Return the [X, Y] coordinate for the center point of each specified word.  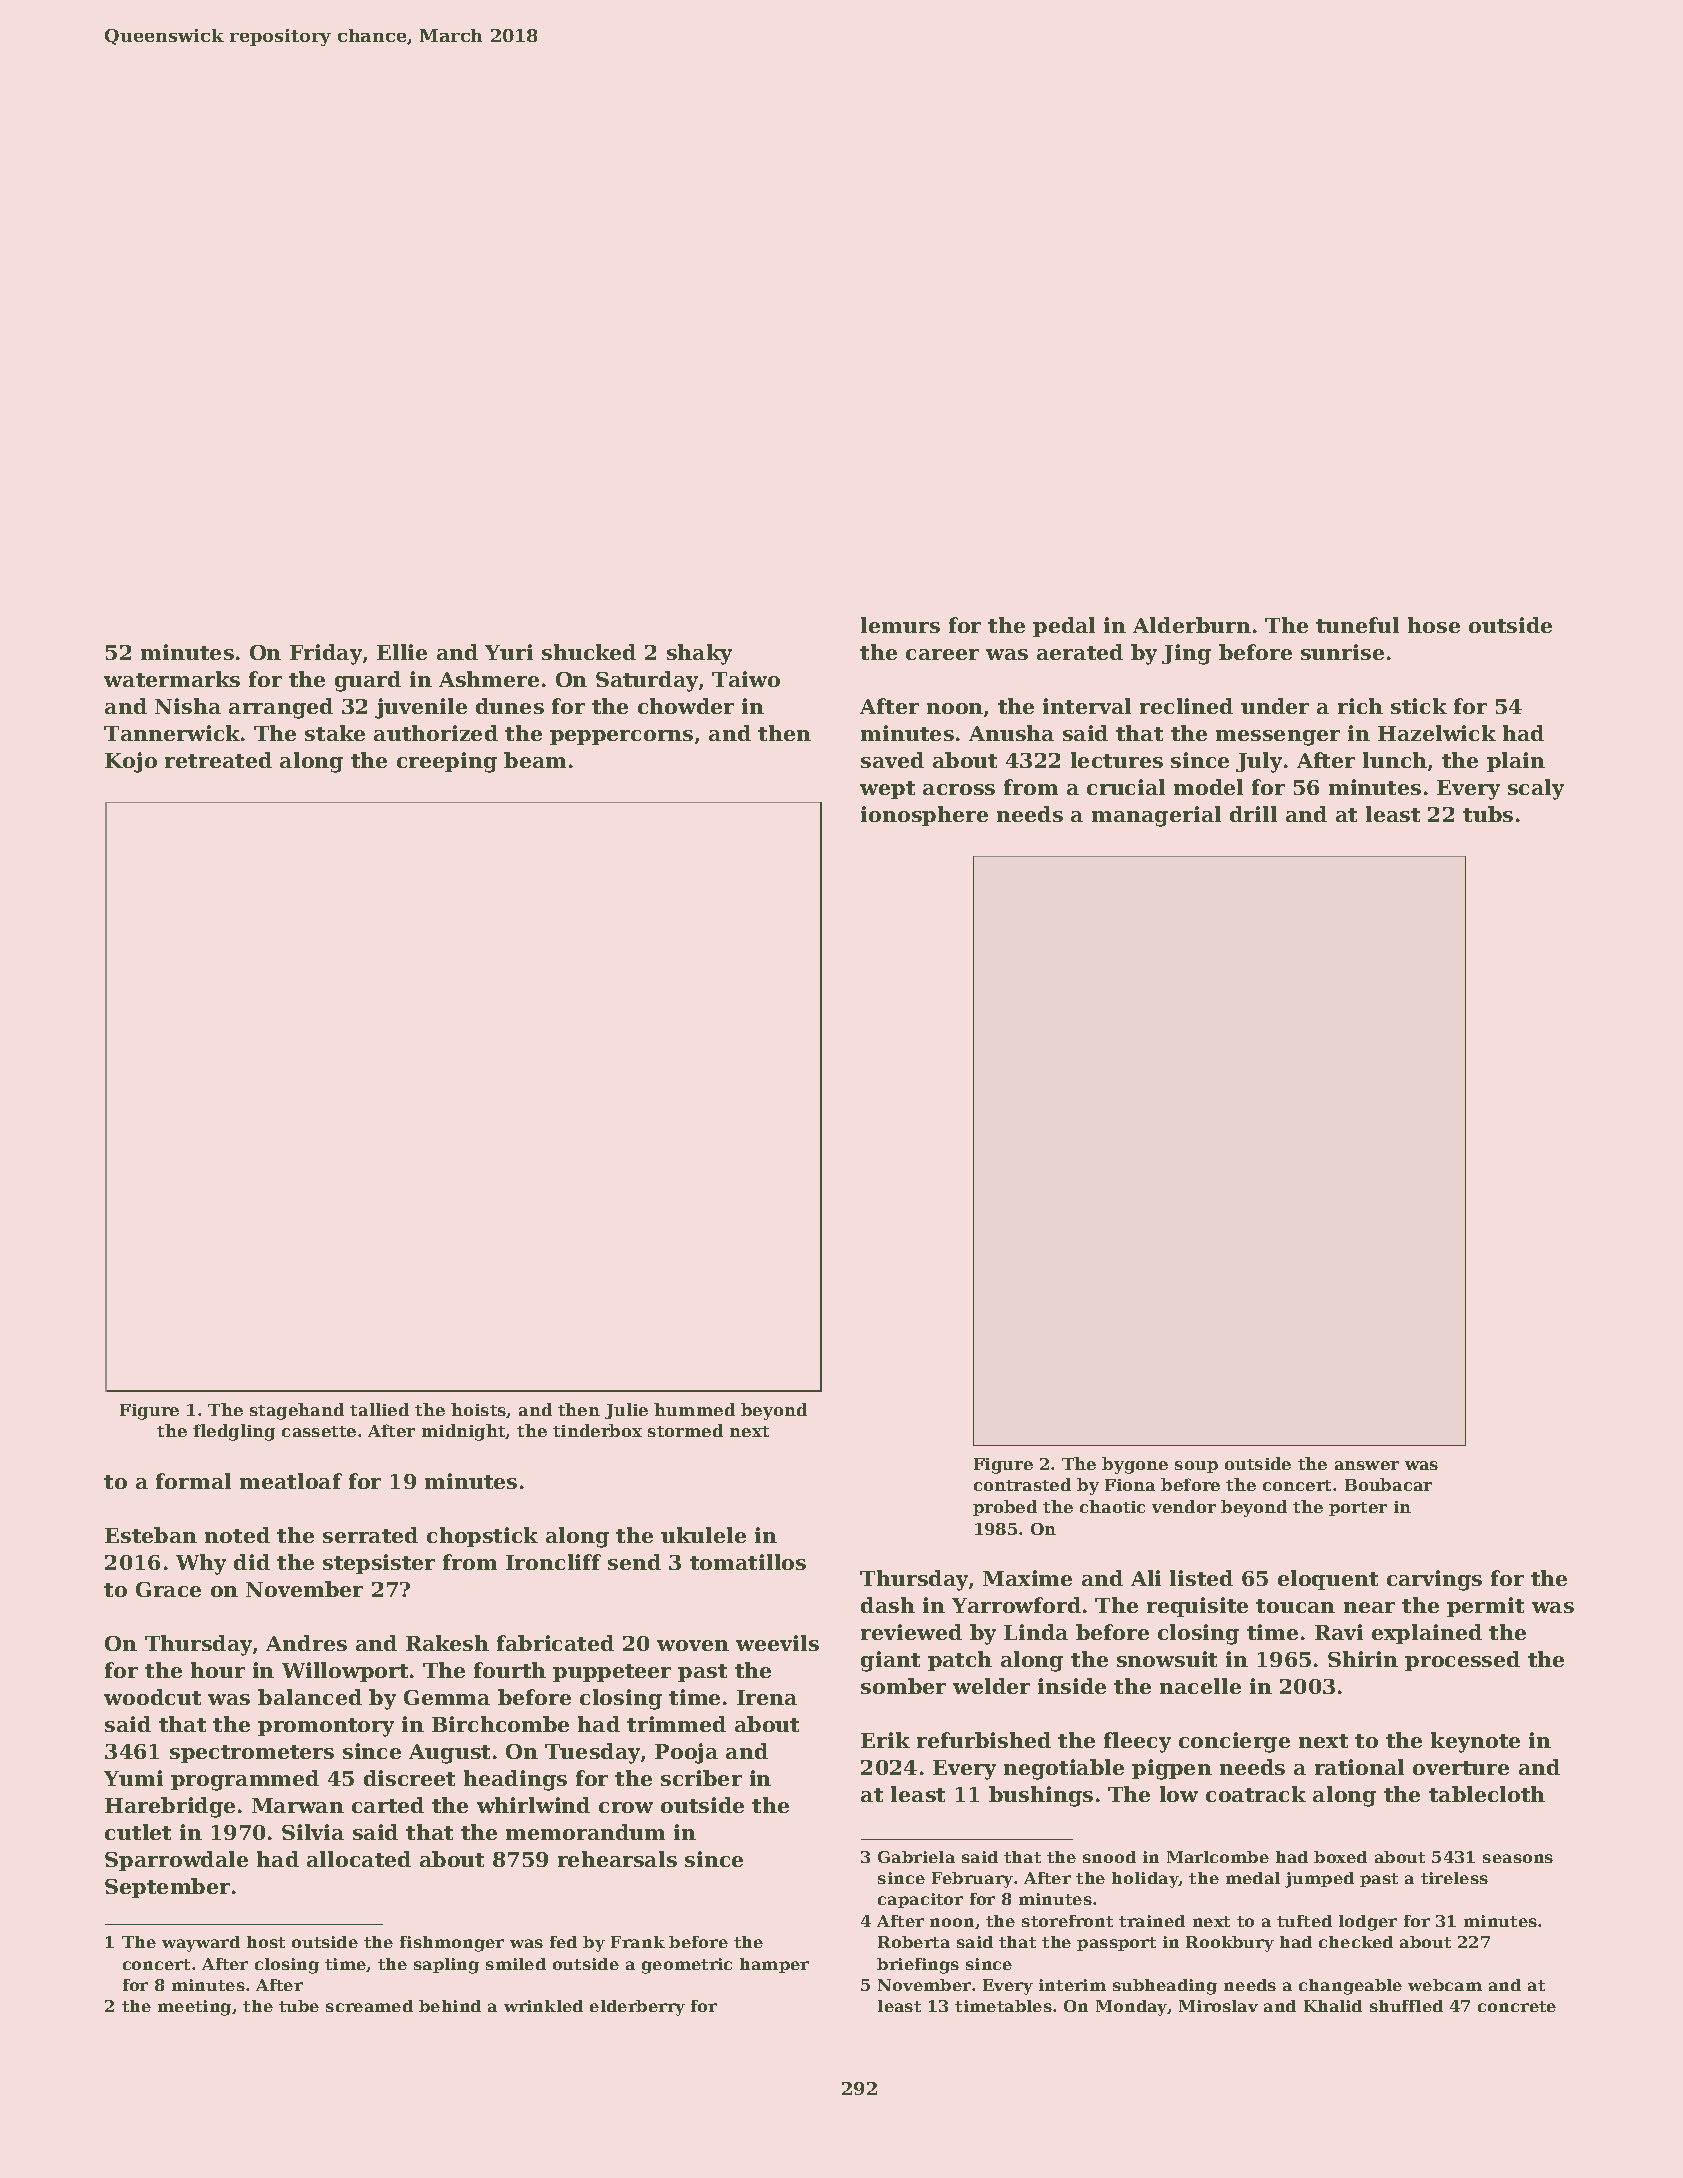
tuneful [1357, 625]
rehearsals [617, 1859]
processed [1462, 1661]
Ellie [402, 652]
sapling [446, 1966]
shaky [699, 654]
